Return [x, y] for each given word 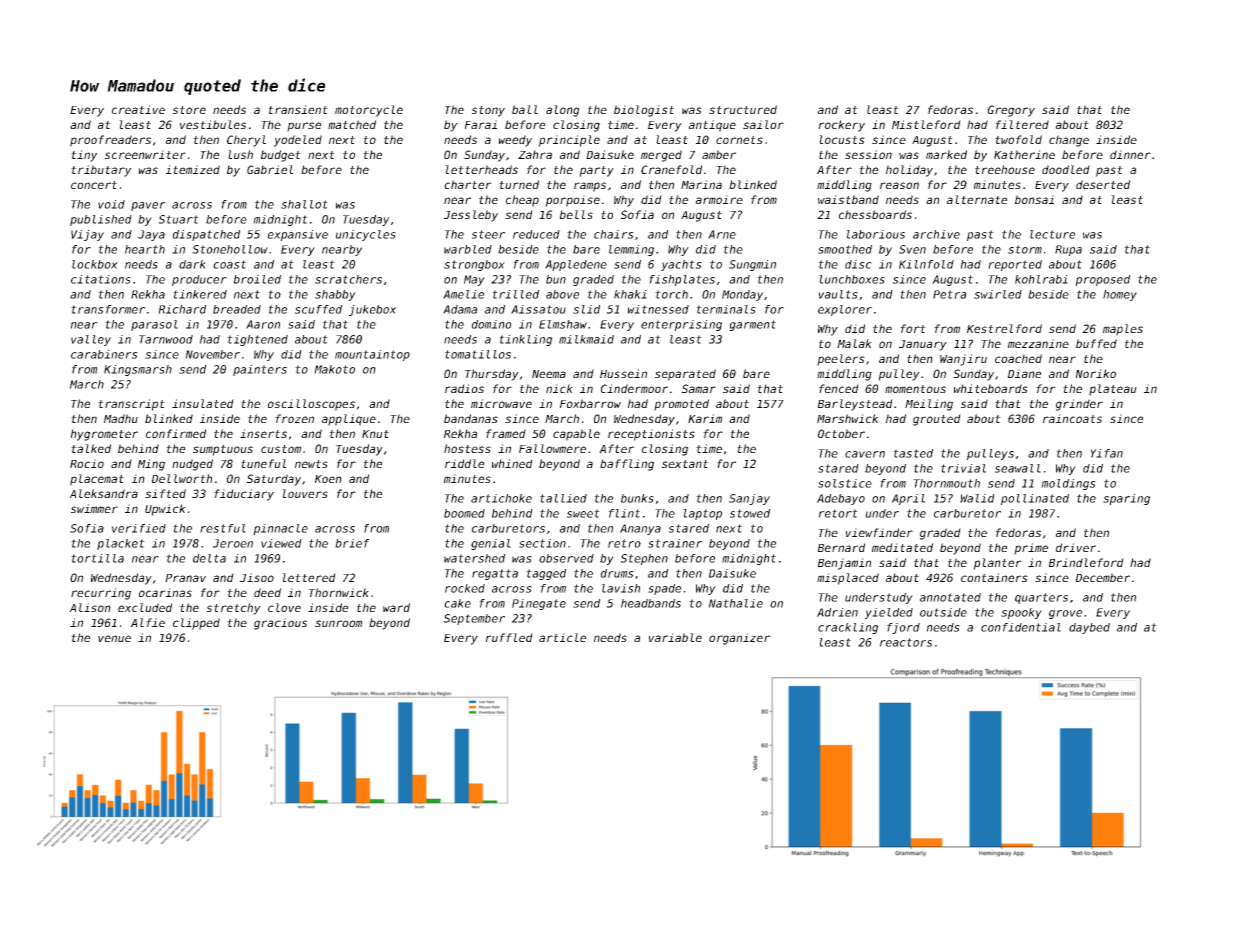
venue [114, 638]
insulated [203, 403]
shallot [304, 204]
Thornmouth [946, 483]
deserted [1103, 184]
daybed [1089, 628]
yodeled [298, 141]
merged [661, 156]
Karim [705, 418]
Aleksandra [104, 493]
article [562, 637]
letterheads [481, 169]
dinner [1130, 154]
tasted [913, 453]
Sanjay [749, 499]
